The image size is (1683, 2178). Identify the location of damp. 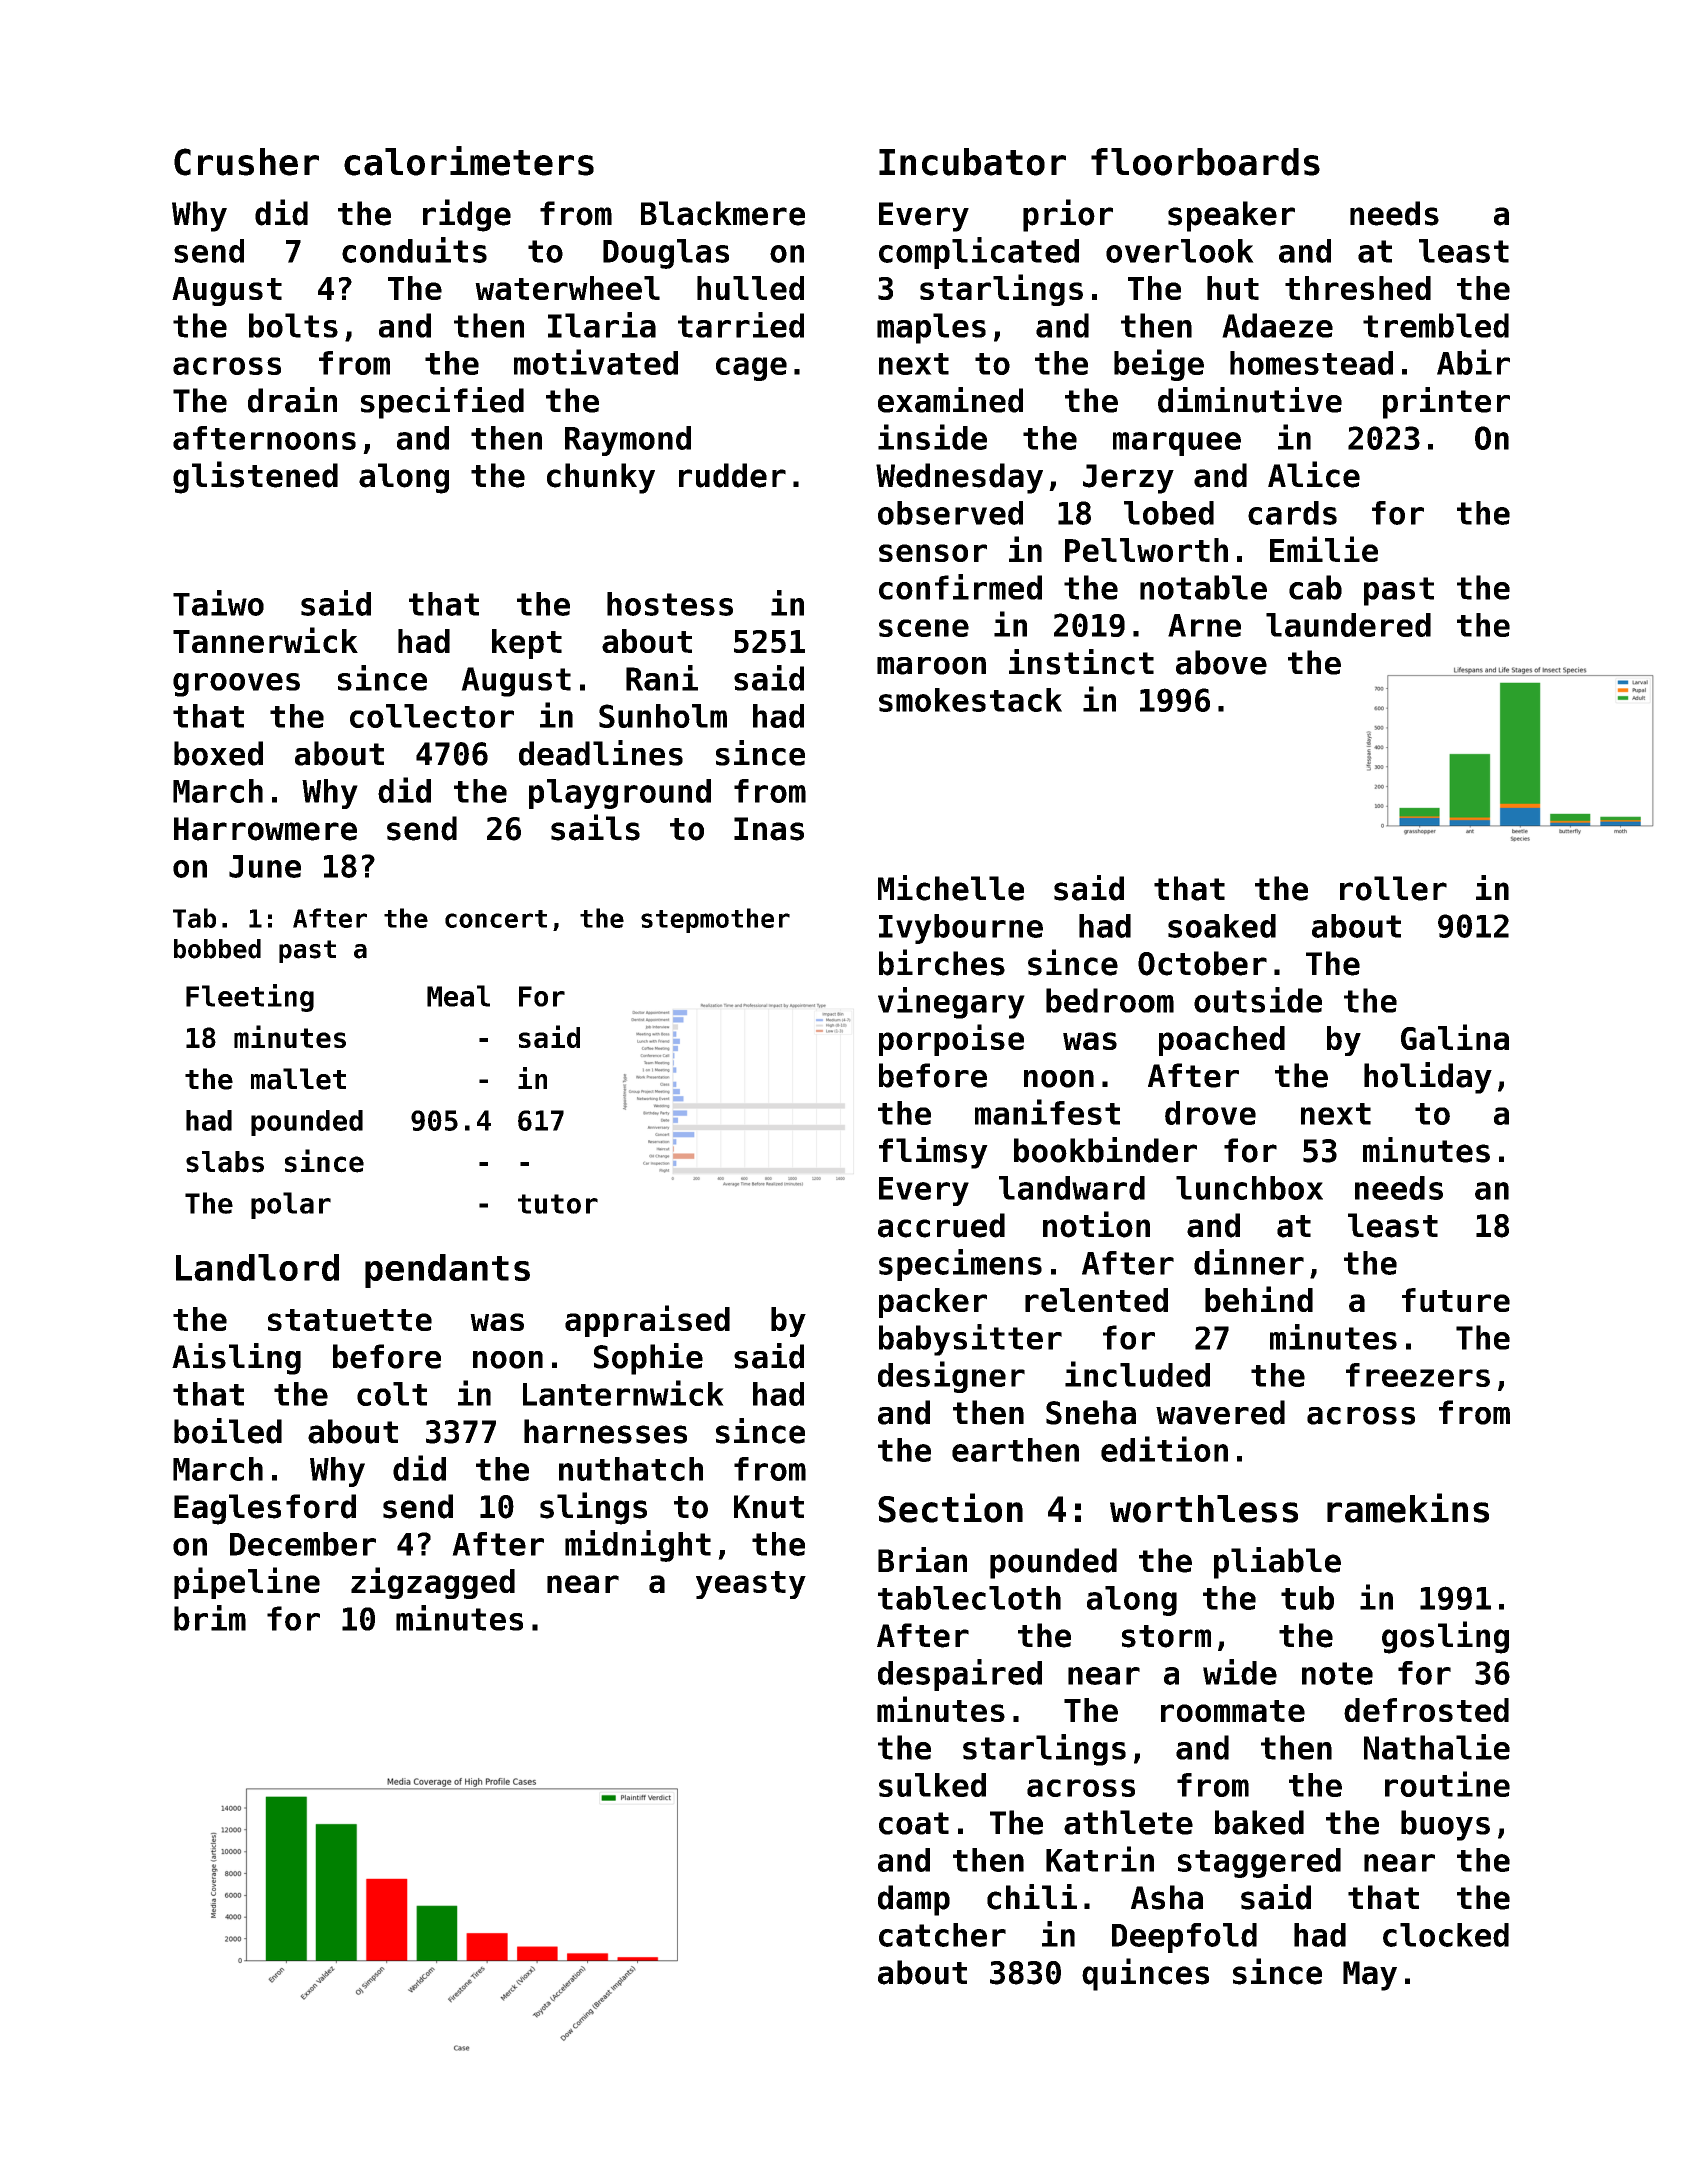
(914, 1900).
